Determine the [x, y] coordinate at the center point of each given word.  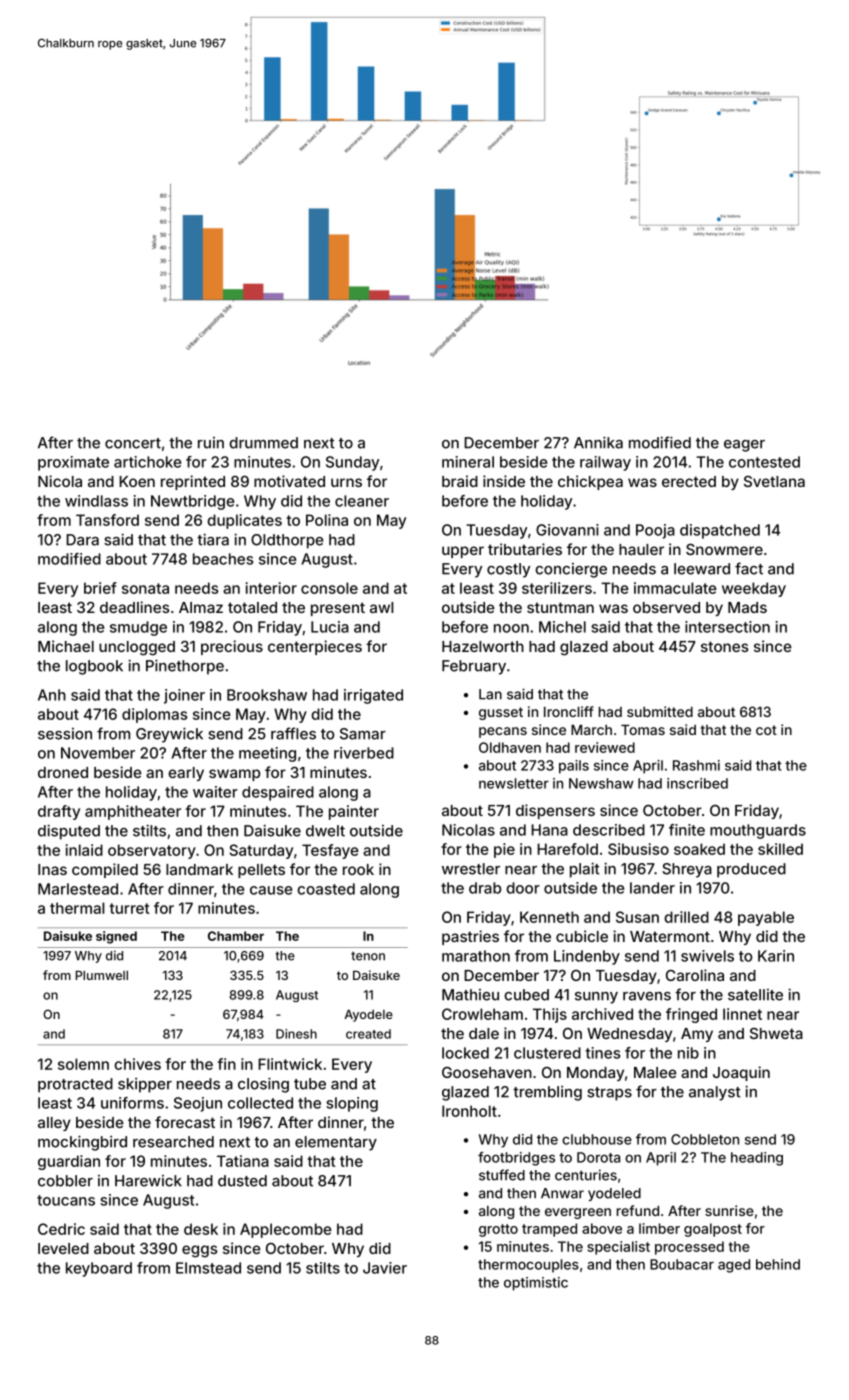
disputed [69, 832]
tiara [213, 539]
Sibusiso [638, 849]
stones [725, 646]
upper [463, 552]
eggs [200, 1251]
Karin [776, 956]
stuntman [560, 607]
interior [271, 588]
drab [485, 888]
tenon [368, 956]
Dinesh [296, 1034]
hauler [641, 549]
